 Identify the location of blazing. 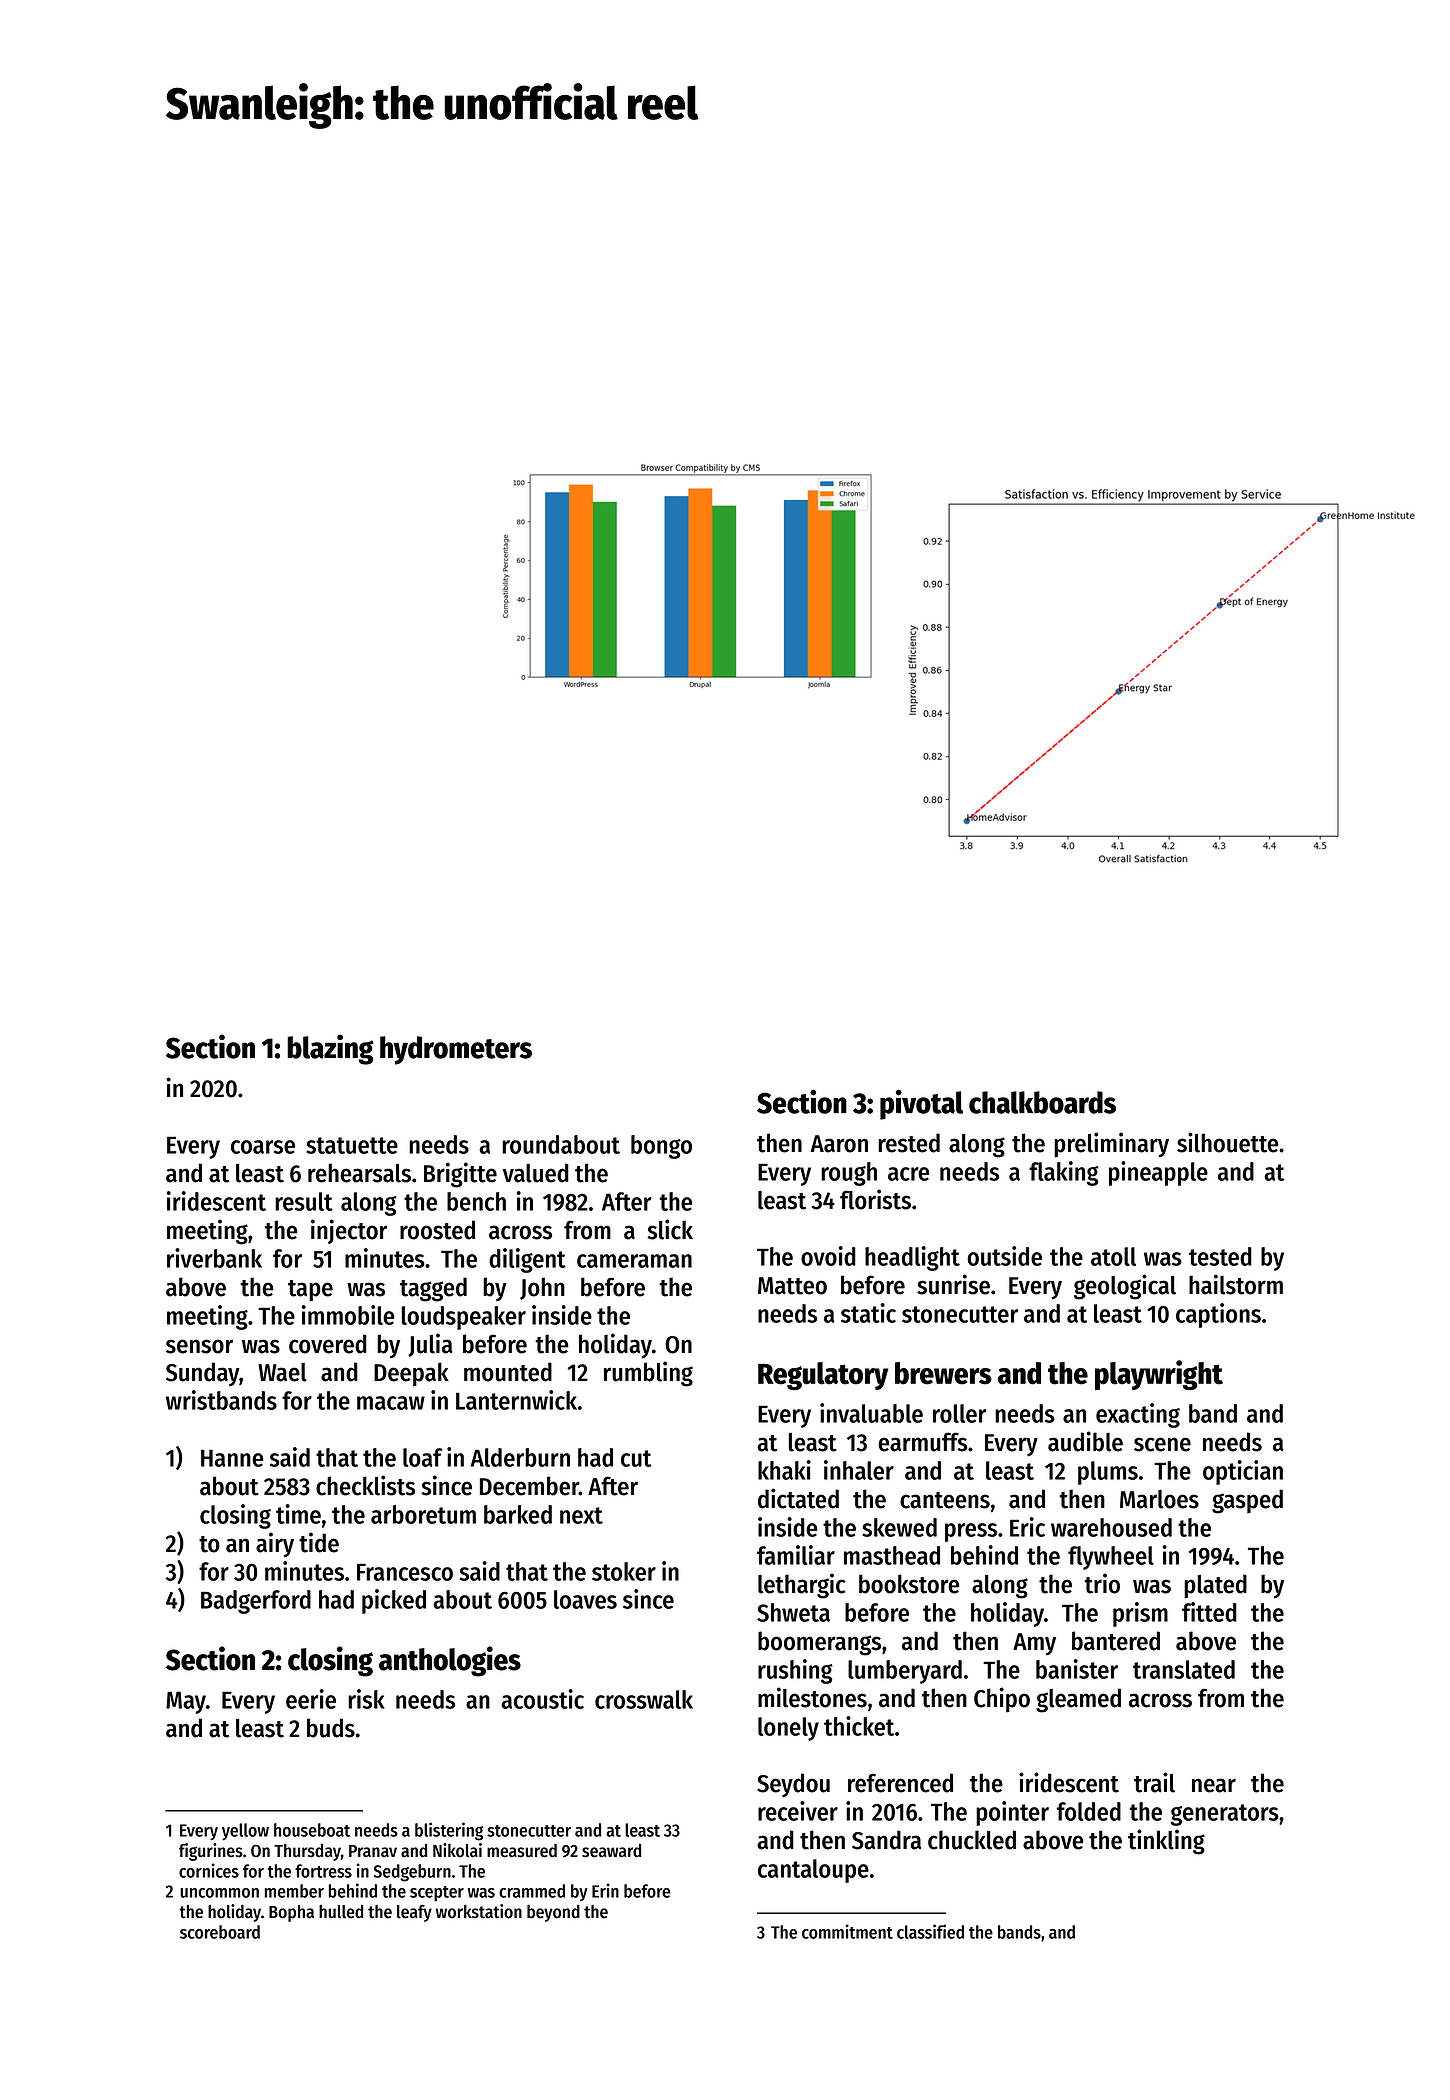
(330, 1049).
